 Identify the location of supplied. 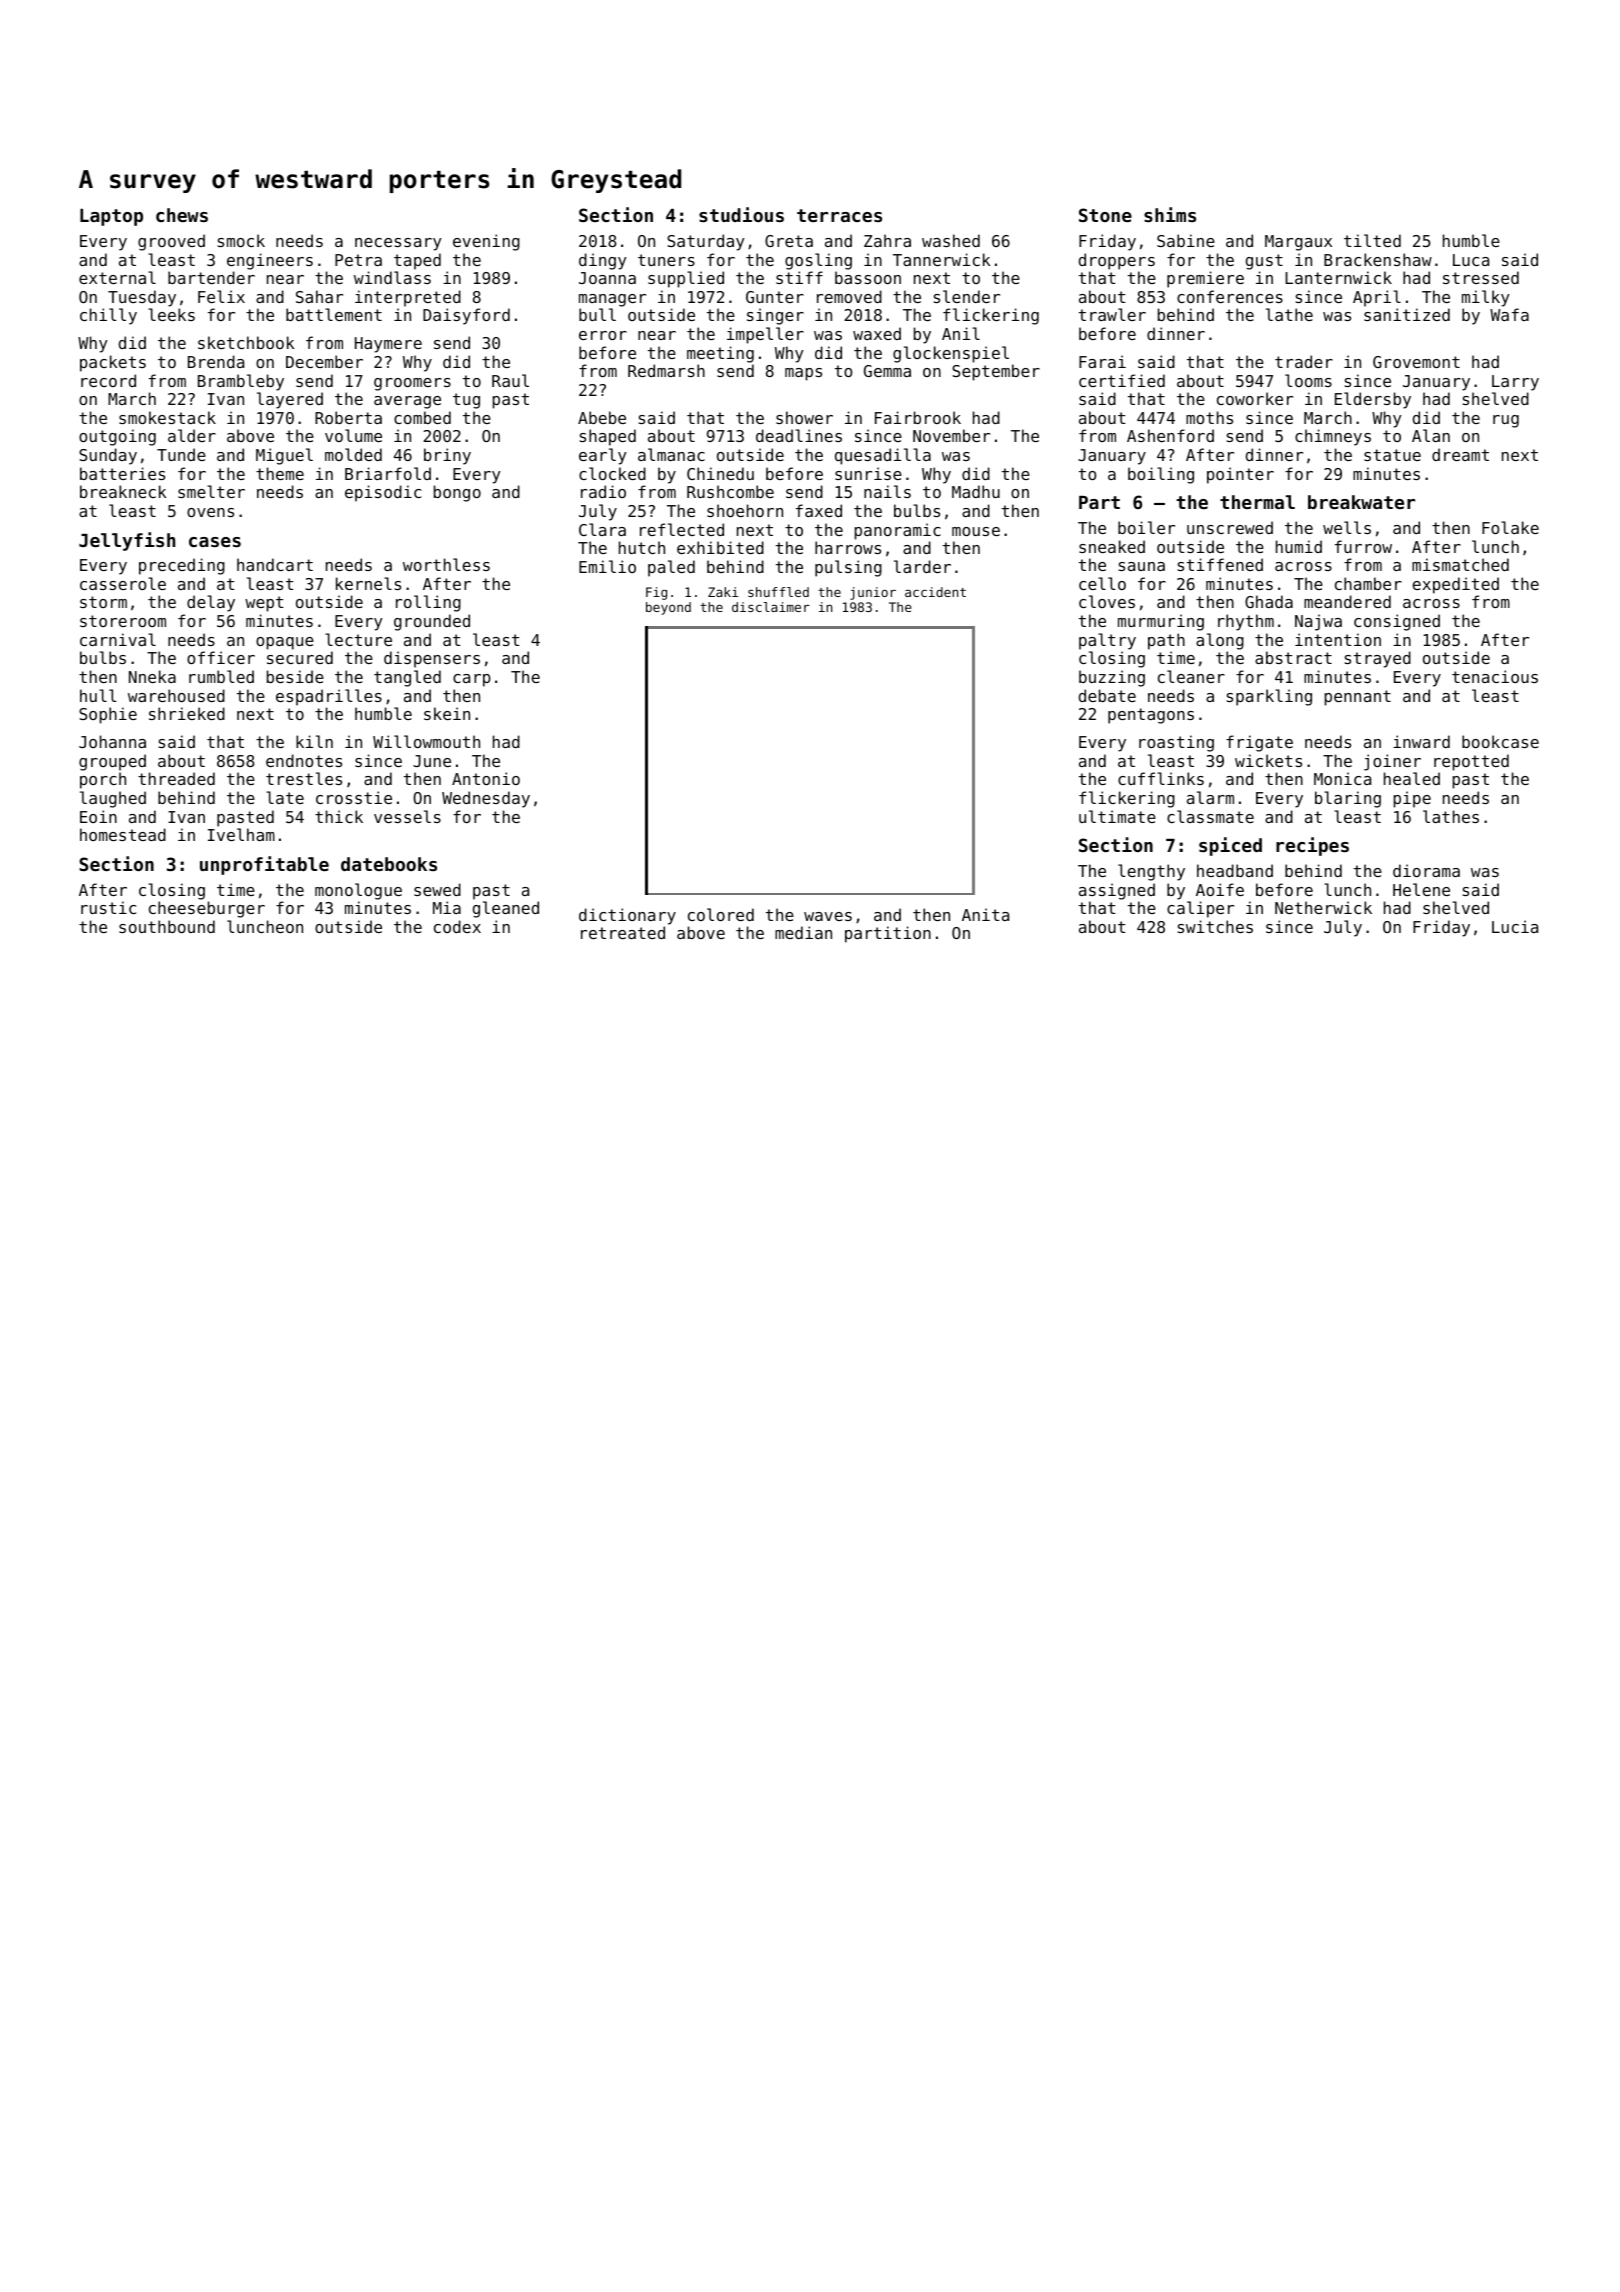
(686, 279).
